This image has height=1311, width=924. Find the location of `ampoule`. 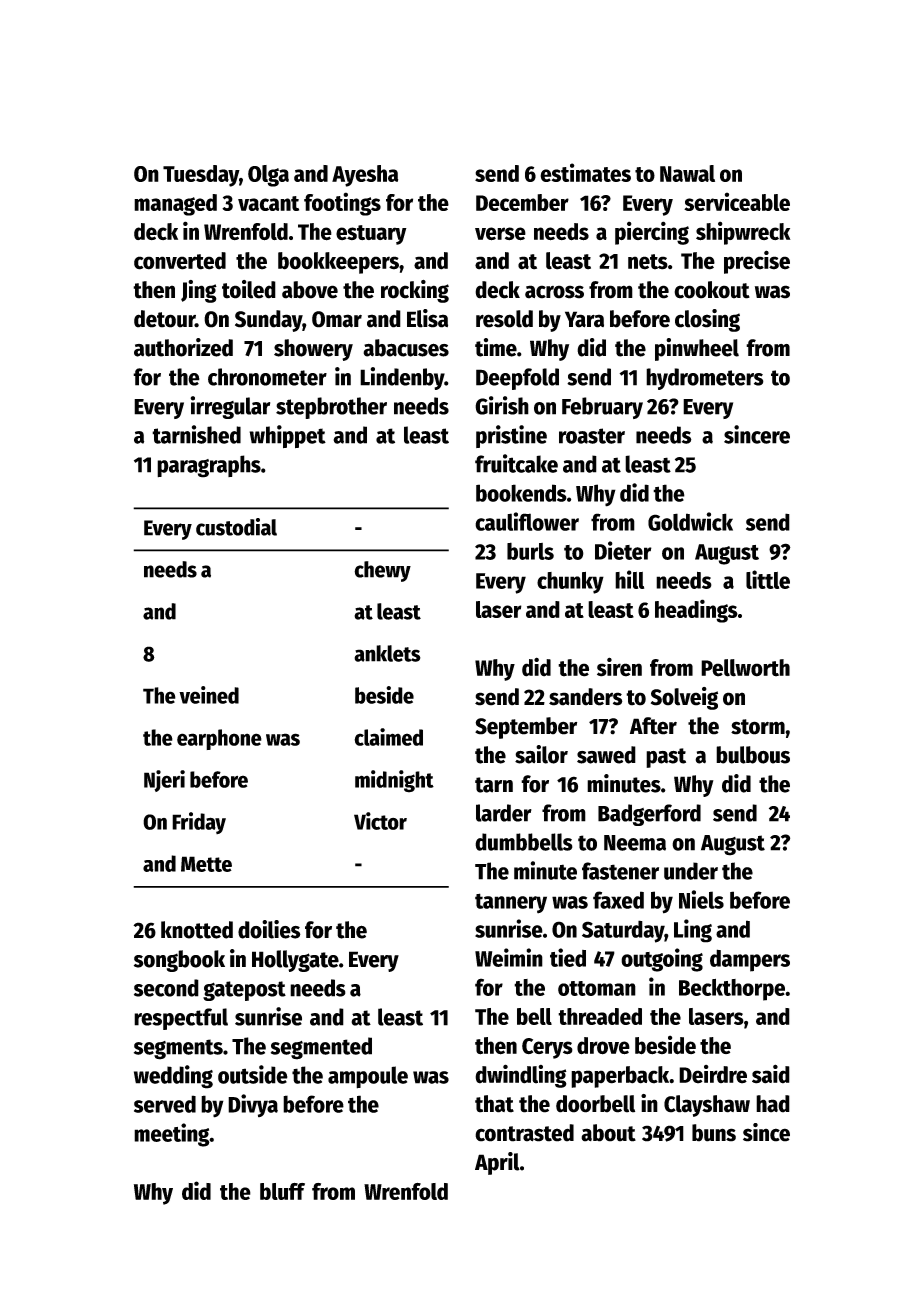

ampoule is located at coordinates (368, 1077).
